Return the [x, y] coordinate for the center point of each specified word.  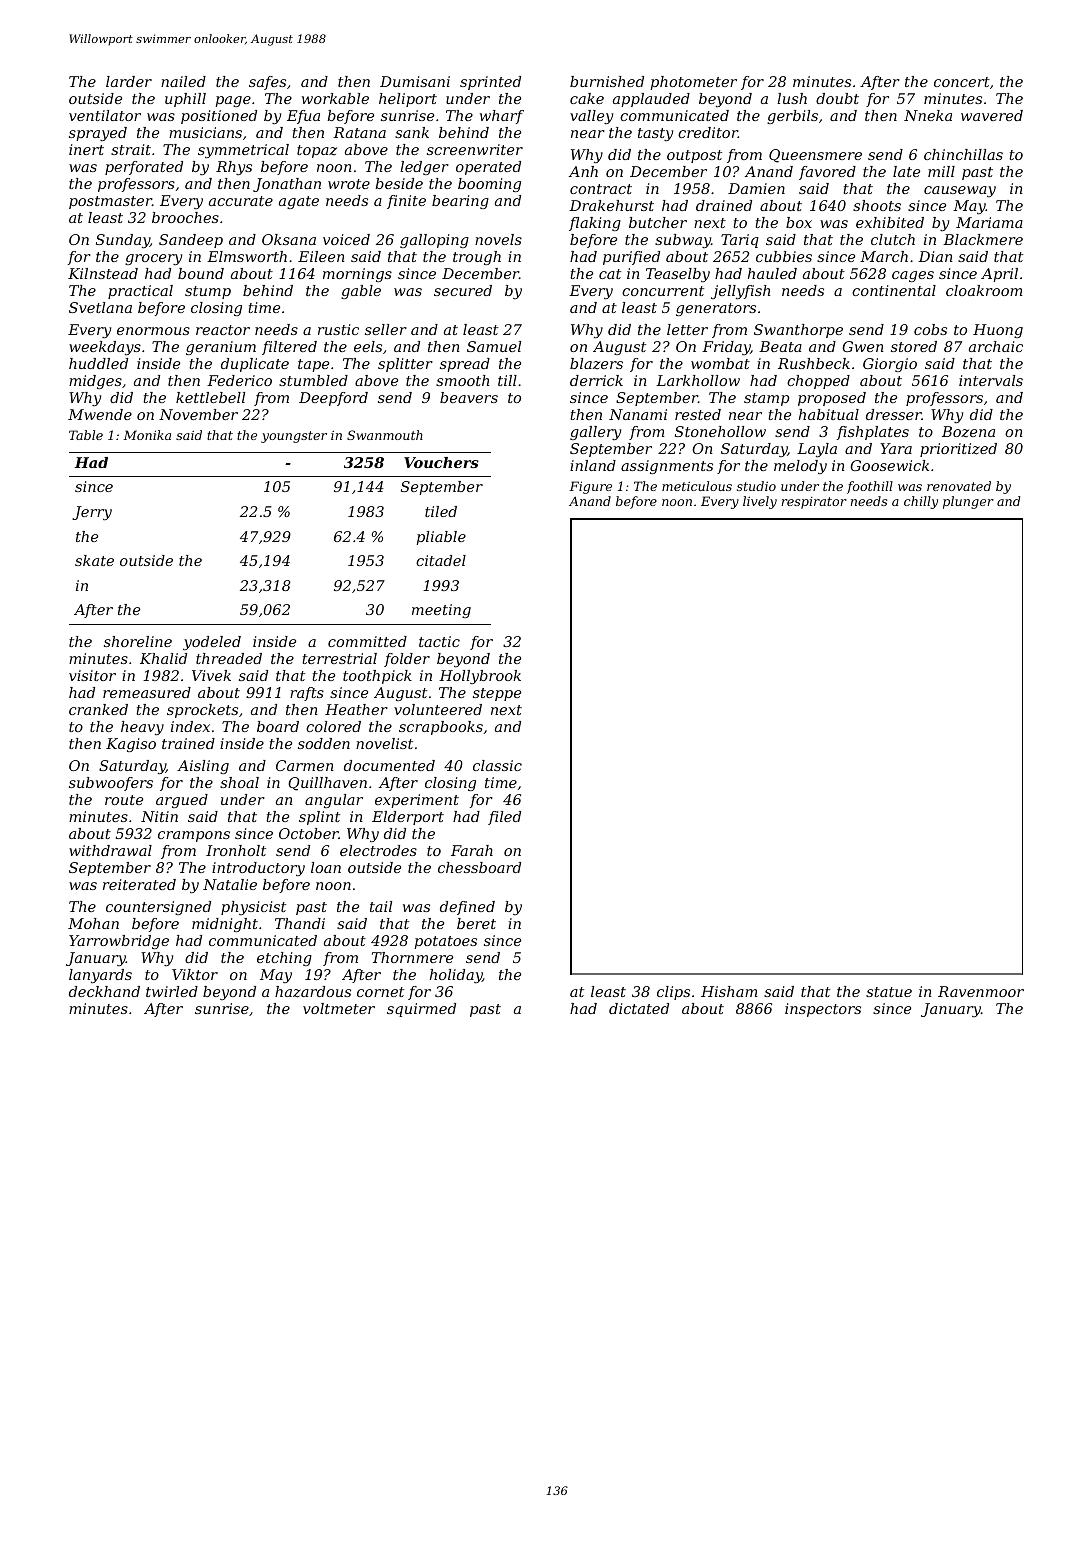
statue [889, 992]
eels [368, 346]
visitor [92, 675]
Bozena [968, 431]
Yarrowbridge [119, 942]
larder [129, 81]
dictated [639, 1008]
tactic [439, 641]
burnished [607, 81]
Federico [239, 380]
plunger [968, 502]
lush [792, 98]
